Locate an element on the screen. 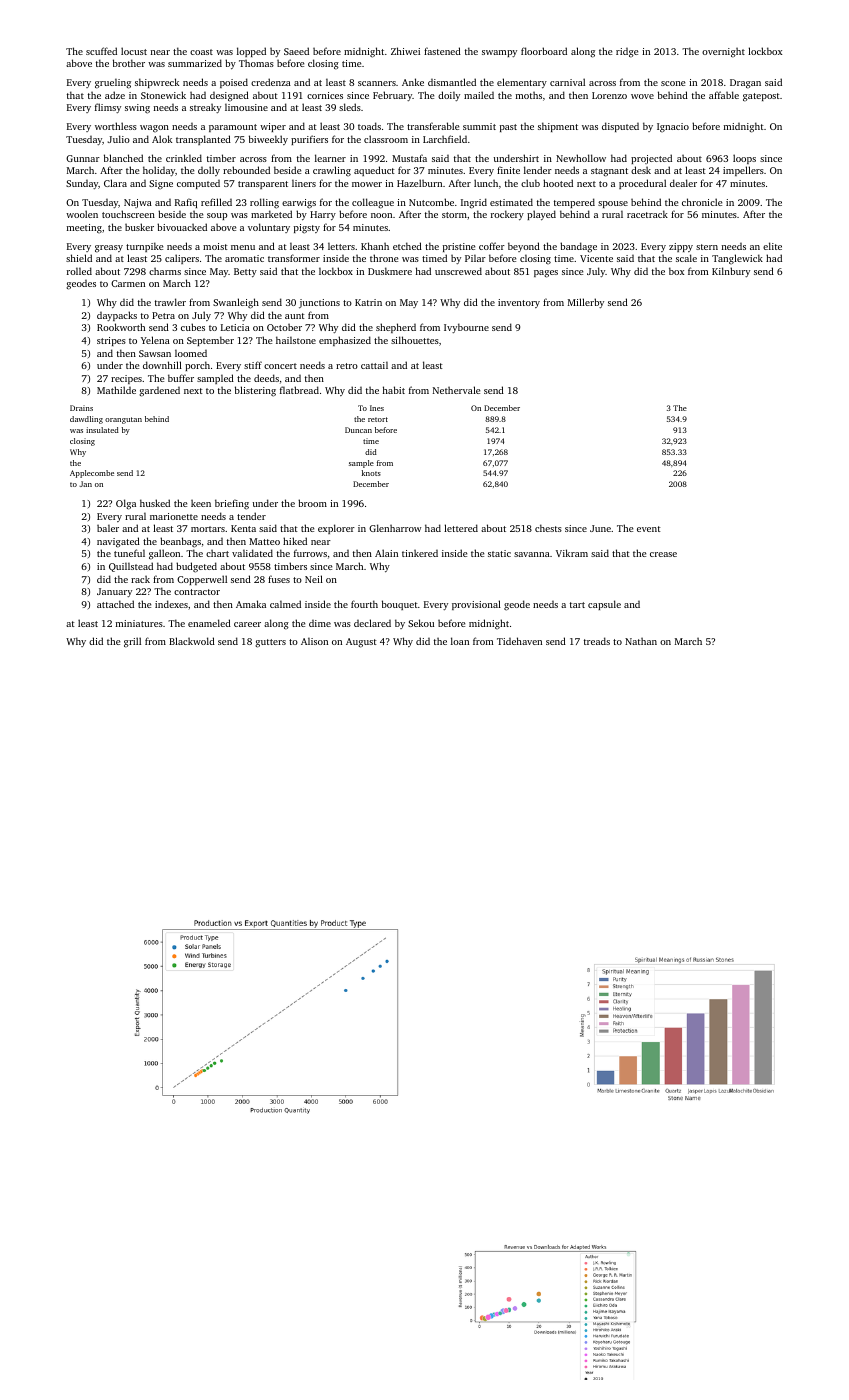 The width and height of the screenshot is (849, 1400). Saeed is located at coordinates (296, 51).
